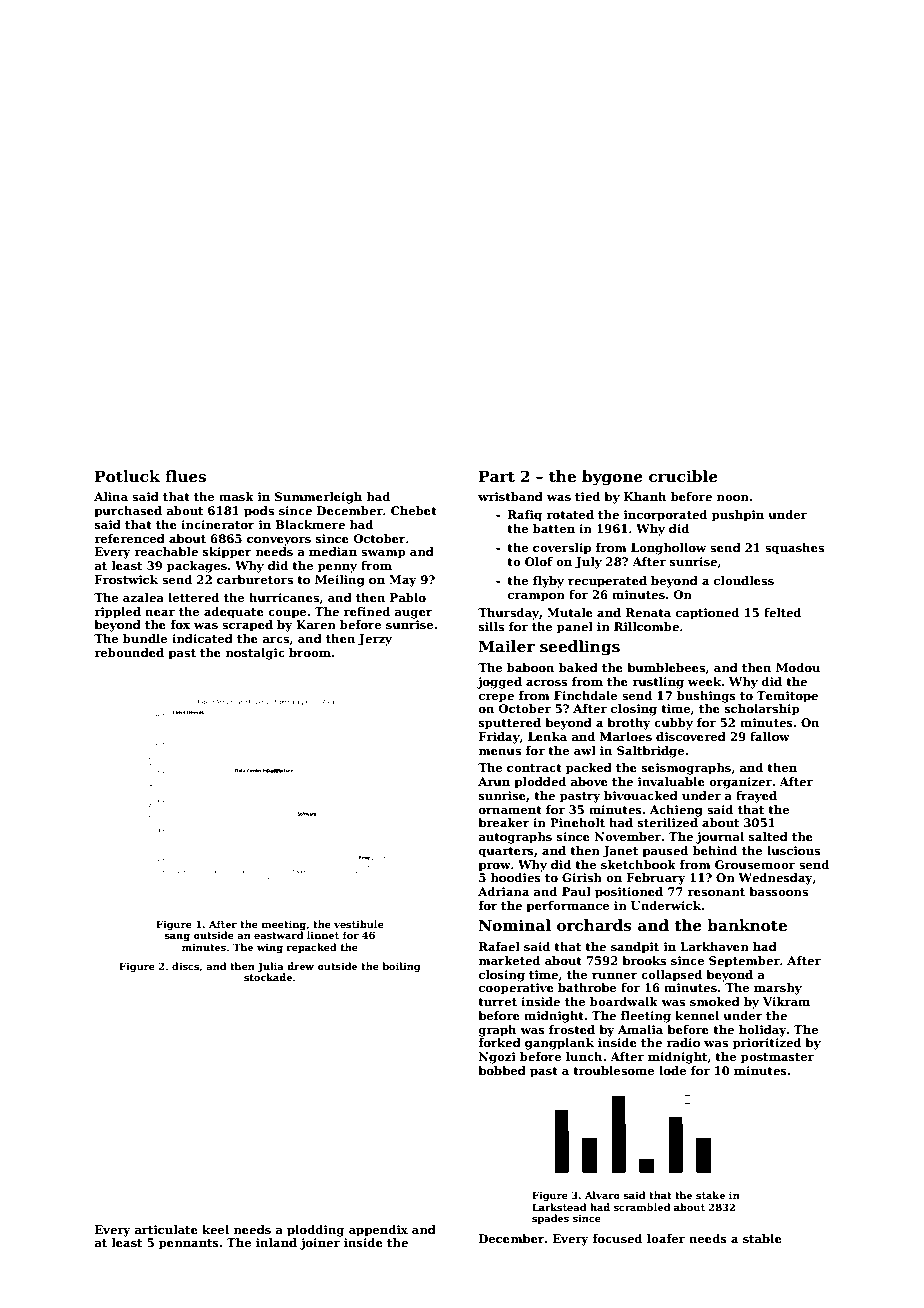 Image resolution: width=924 pixels, height=1308 pixels. Describe the element at coordinates (126, 579) in the screenshot. I see `Frostwick` at that location.
